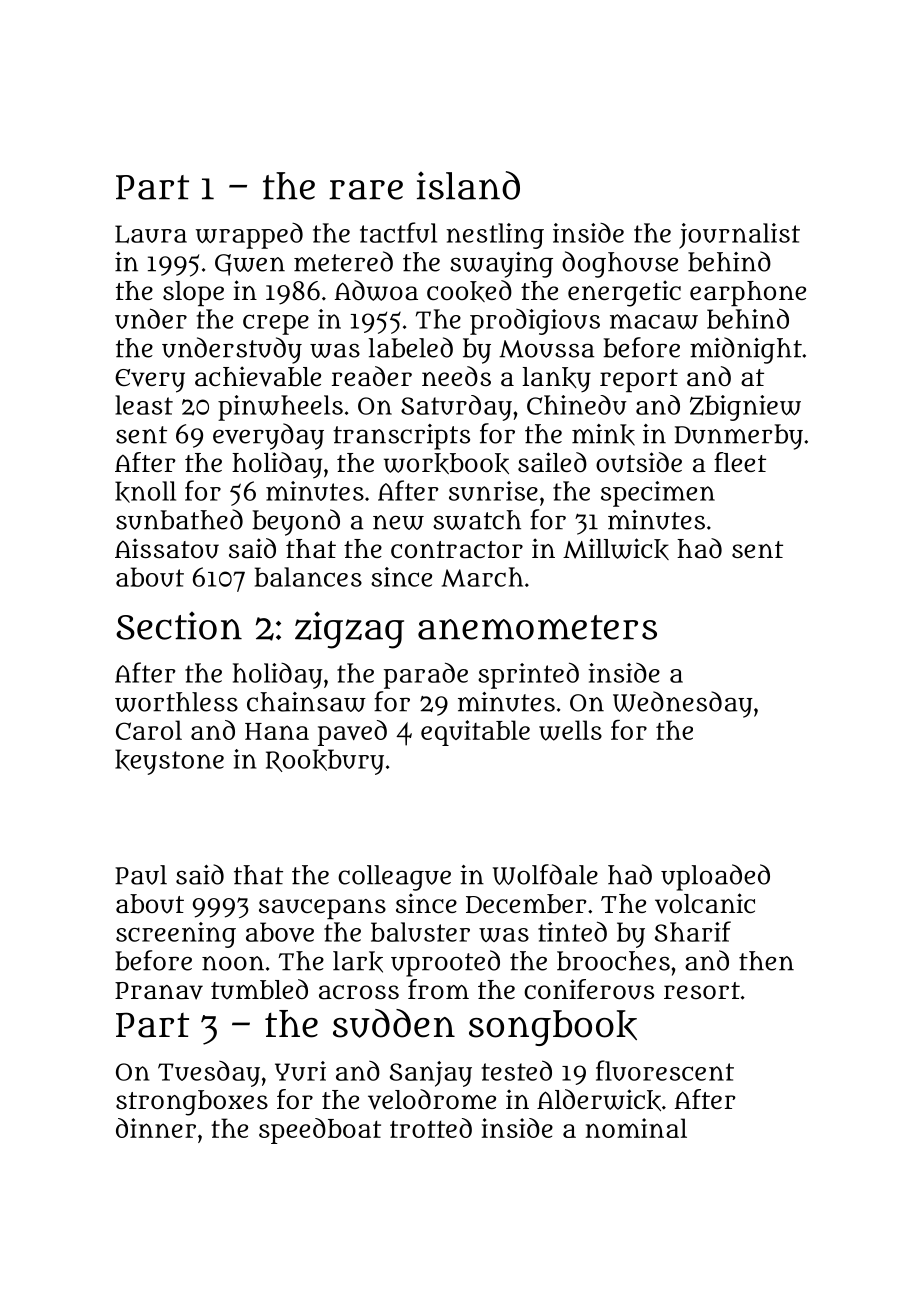  Describe the element at coordinates (636, 1128) in the screenshot. I see `nominal` at that location.
